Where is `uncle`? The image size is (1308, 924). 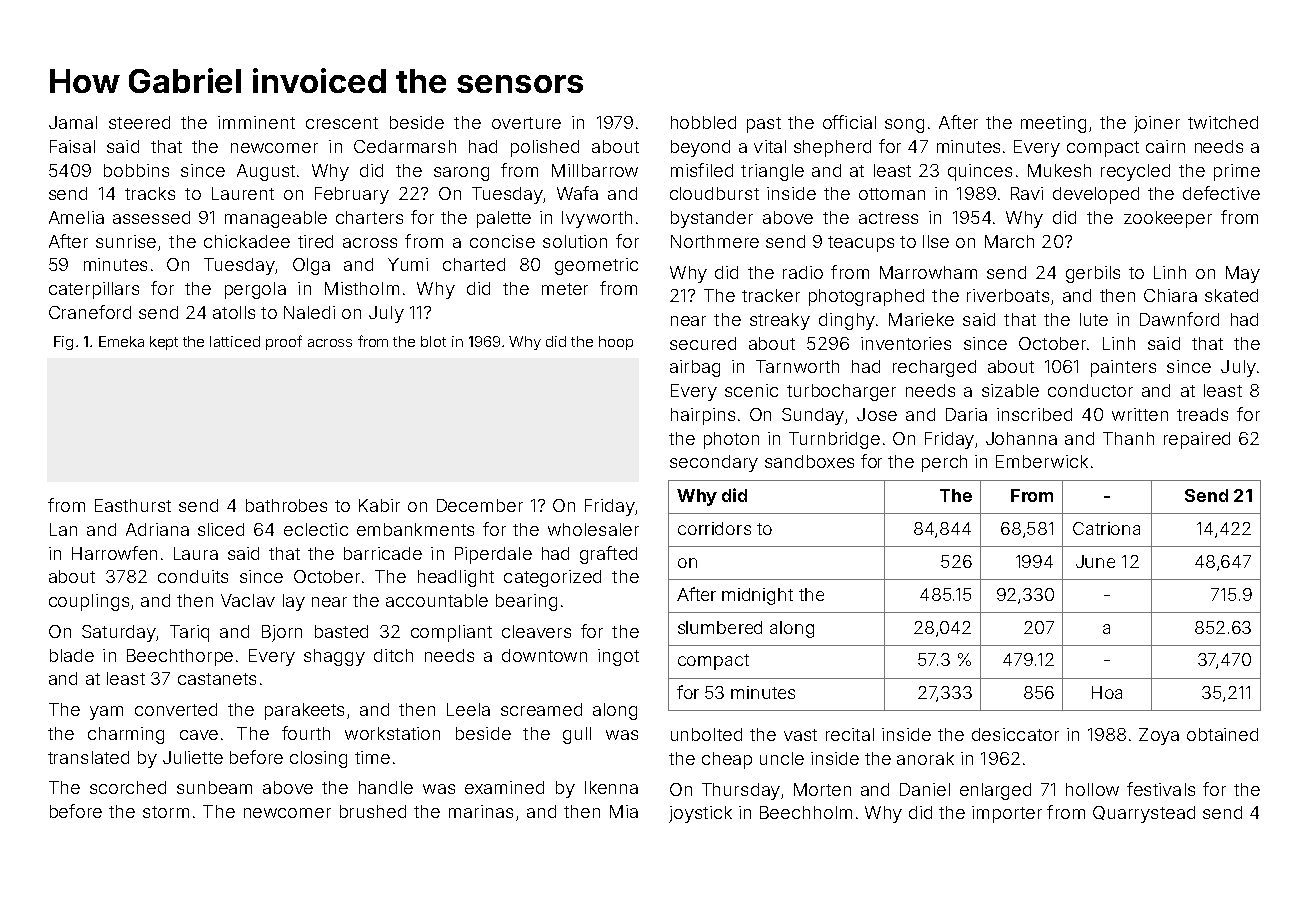 uncle is located at coordinates (782, 758).
